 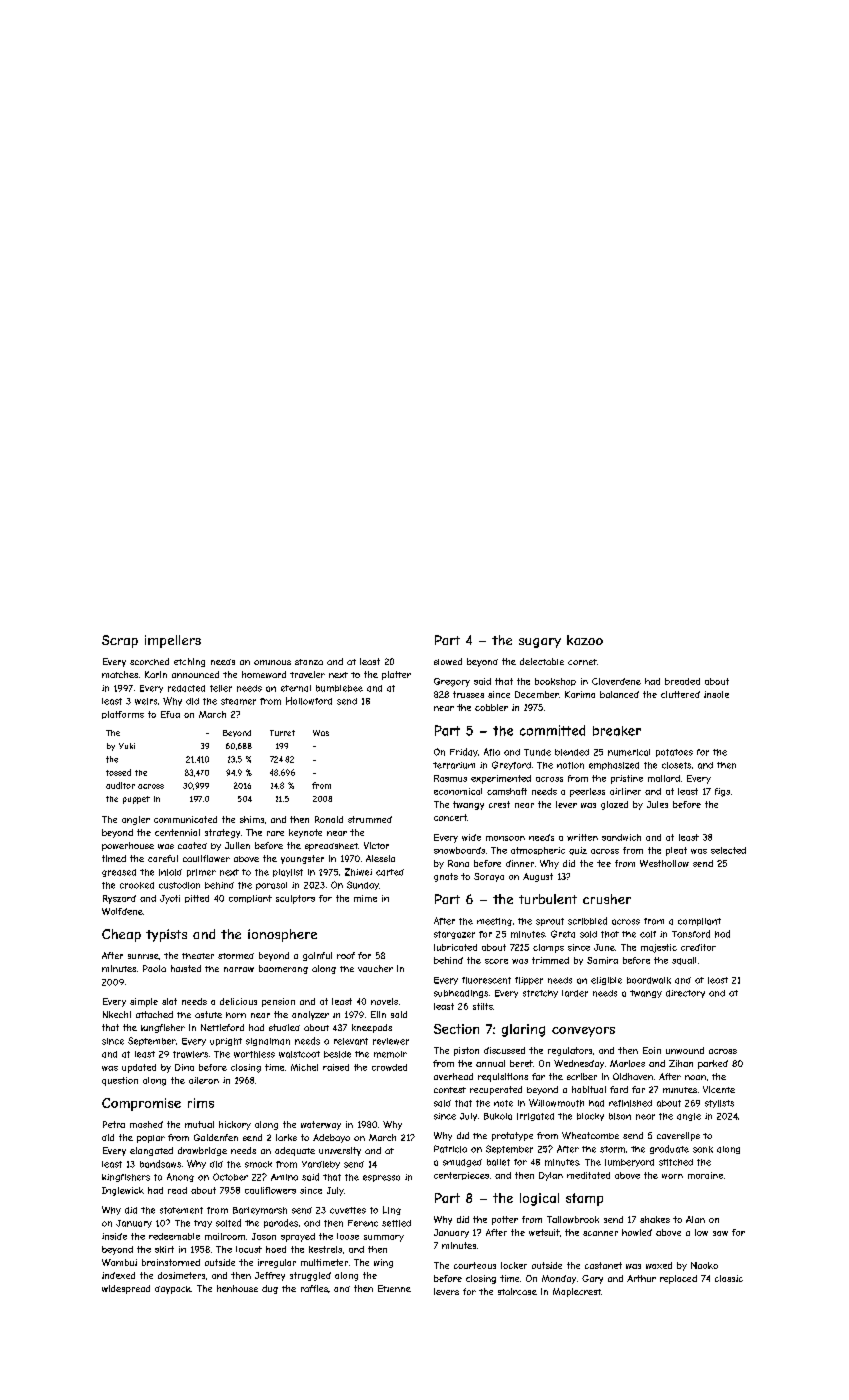 What do you see at coordinates (396, 675) in the image?
I see `platter` at bounding box center [396, 675].
